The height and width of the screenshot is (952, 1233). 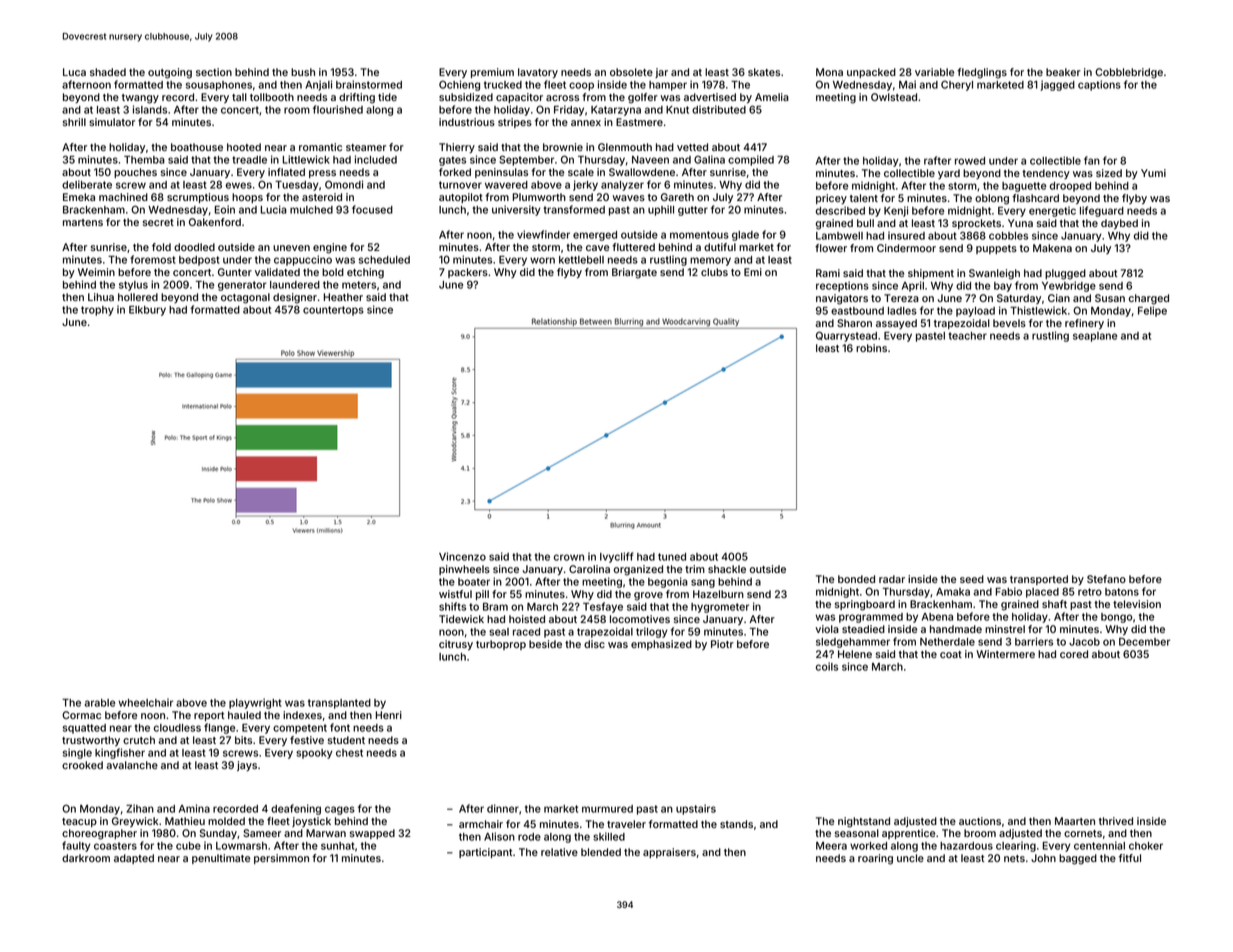 What do you see at coordinates (631, 72) in the screenshot?
I see `obsolete` at bounding box center [631, 72].
